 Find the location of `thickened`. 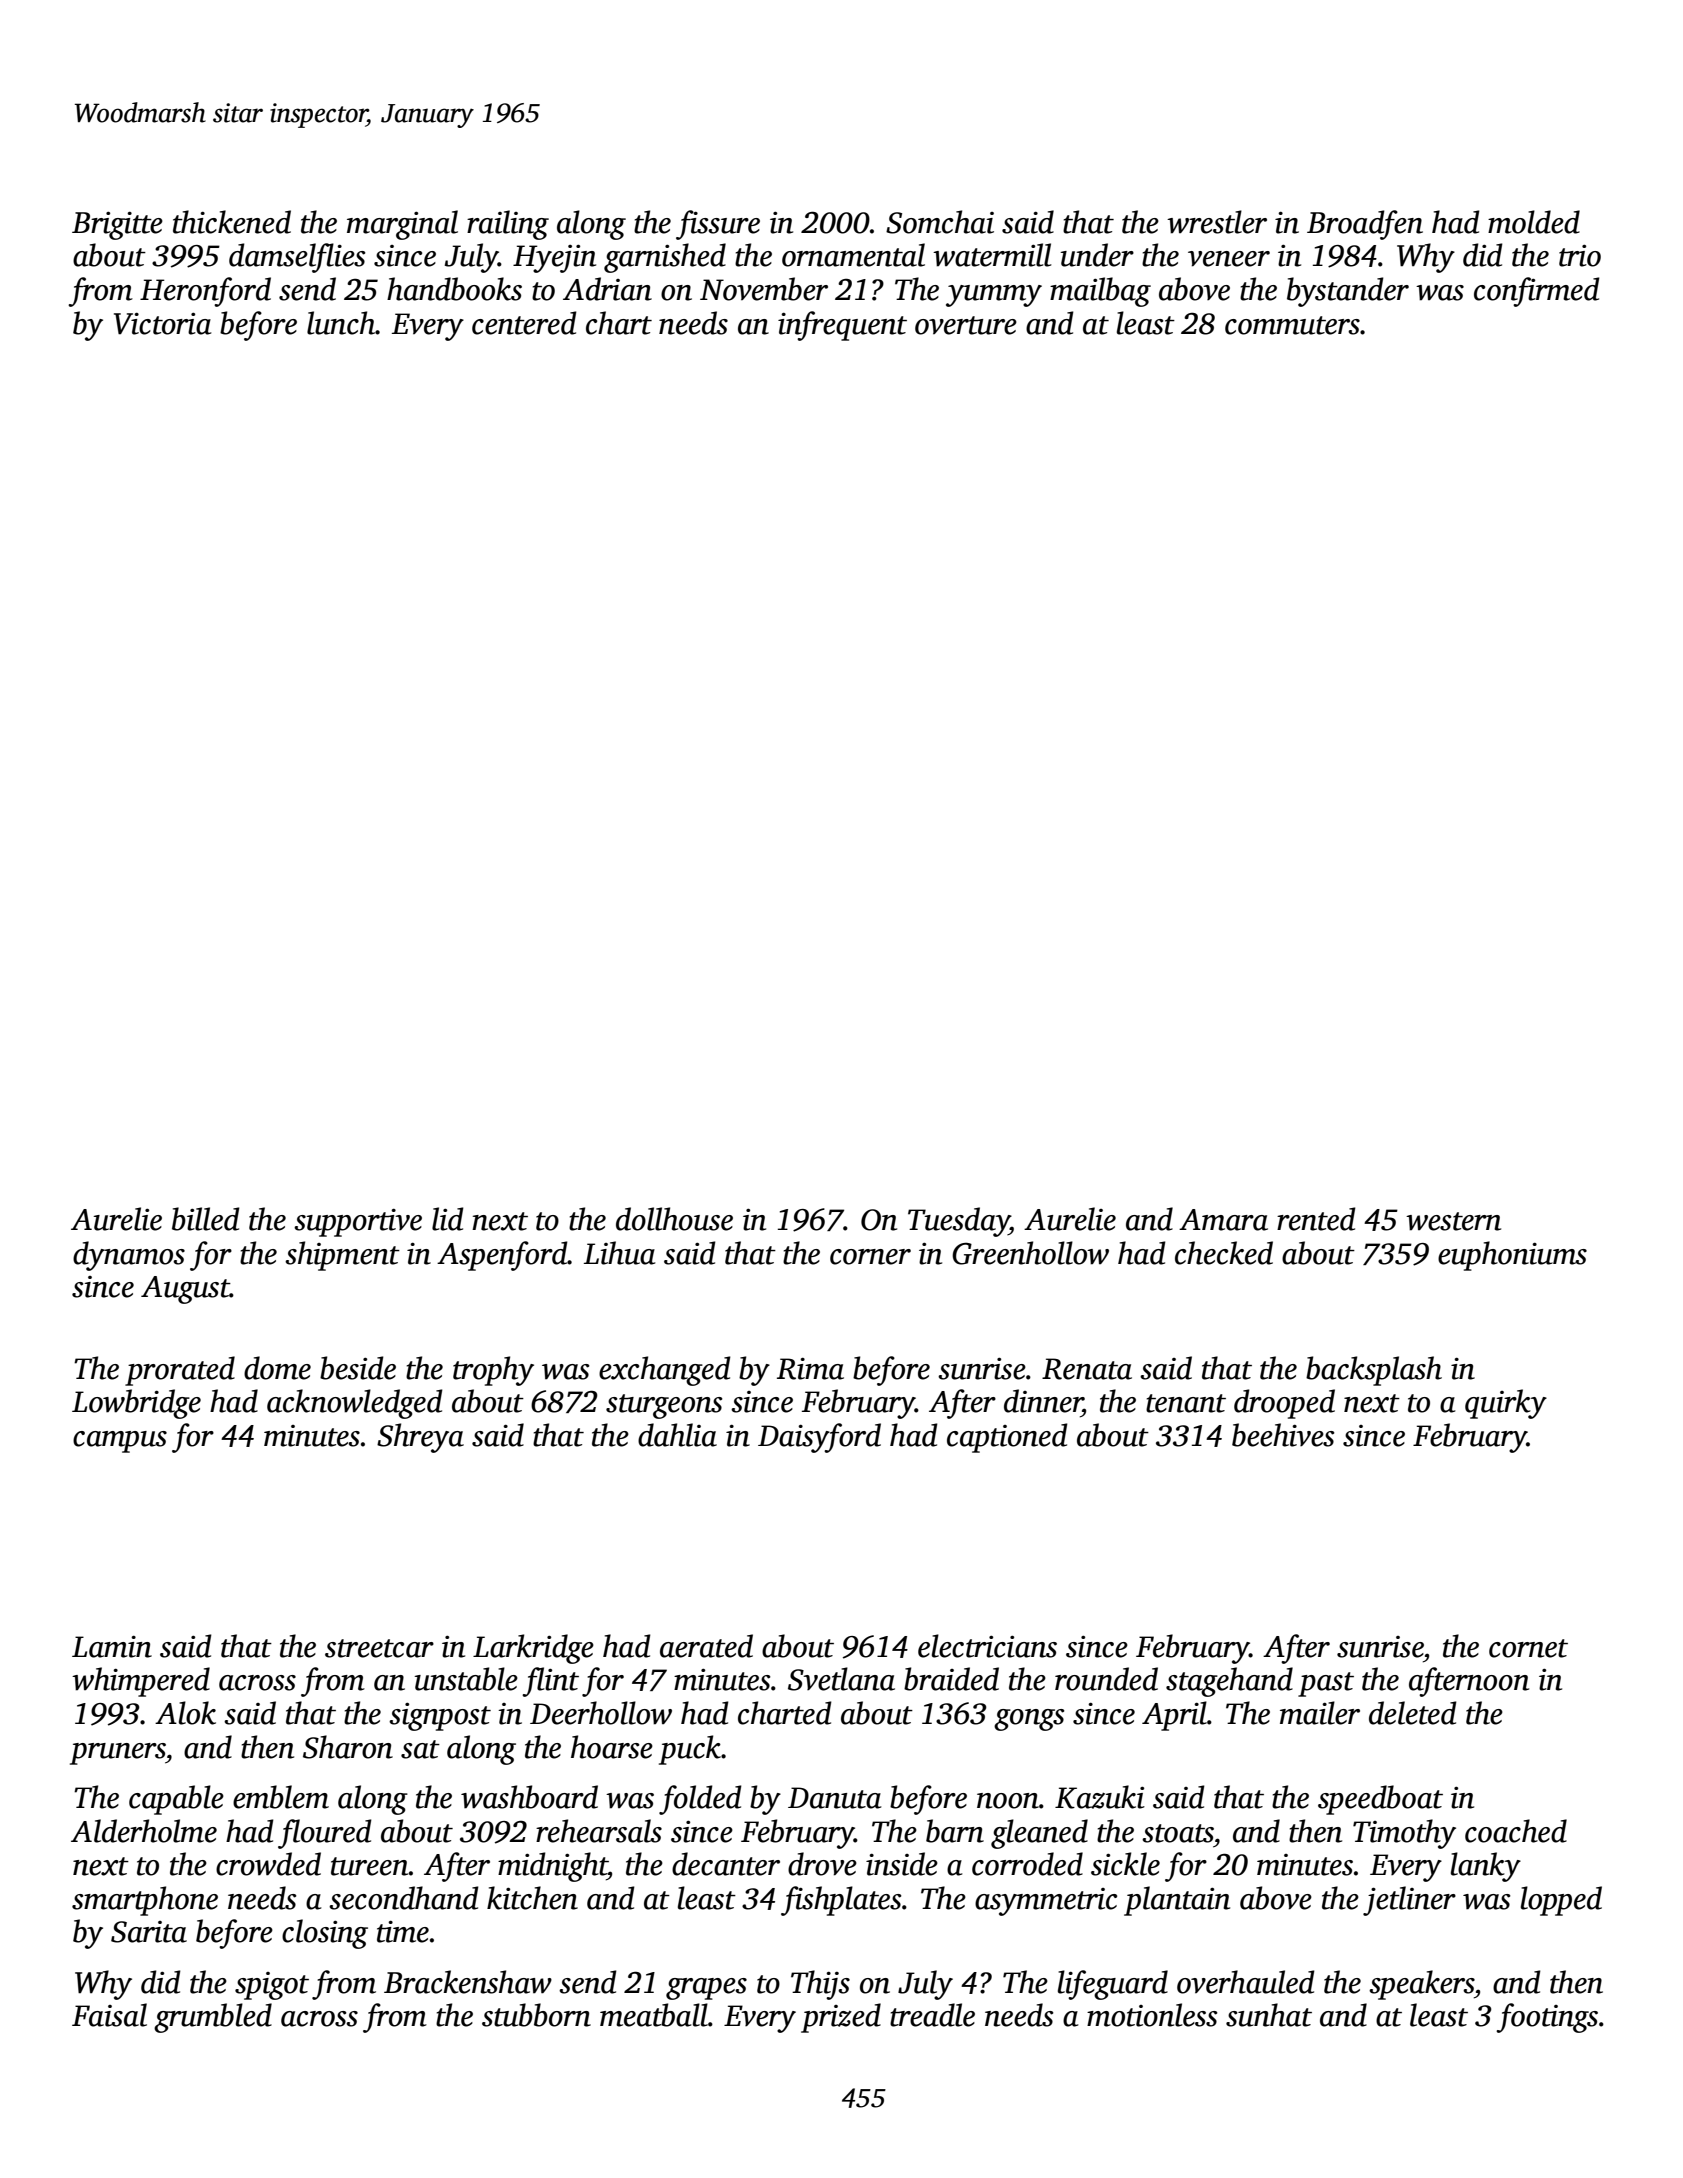

thickened is located at coordinates (232, 222).
